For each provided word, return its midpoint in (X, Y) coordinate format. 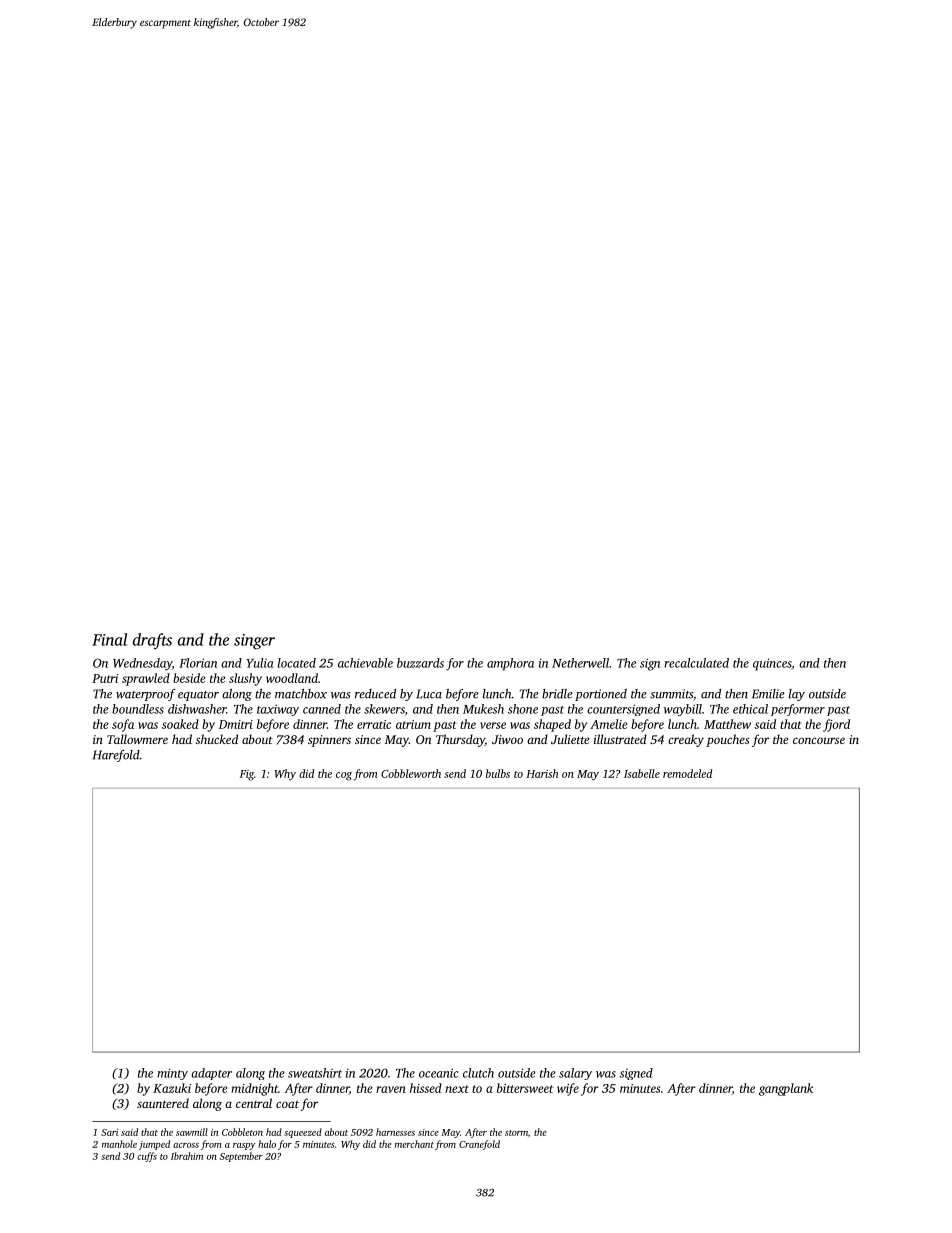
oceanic (438, 1073)
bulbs (498, 773)
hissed (426, 1088)
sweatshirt (315, 1073)
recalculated (696, 663)
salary (575, 1074)
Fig (247, 775)
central (254, 1103)
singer (254, 642)
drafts (152, 641)
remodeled (687, 773)
